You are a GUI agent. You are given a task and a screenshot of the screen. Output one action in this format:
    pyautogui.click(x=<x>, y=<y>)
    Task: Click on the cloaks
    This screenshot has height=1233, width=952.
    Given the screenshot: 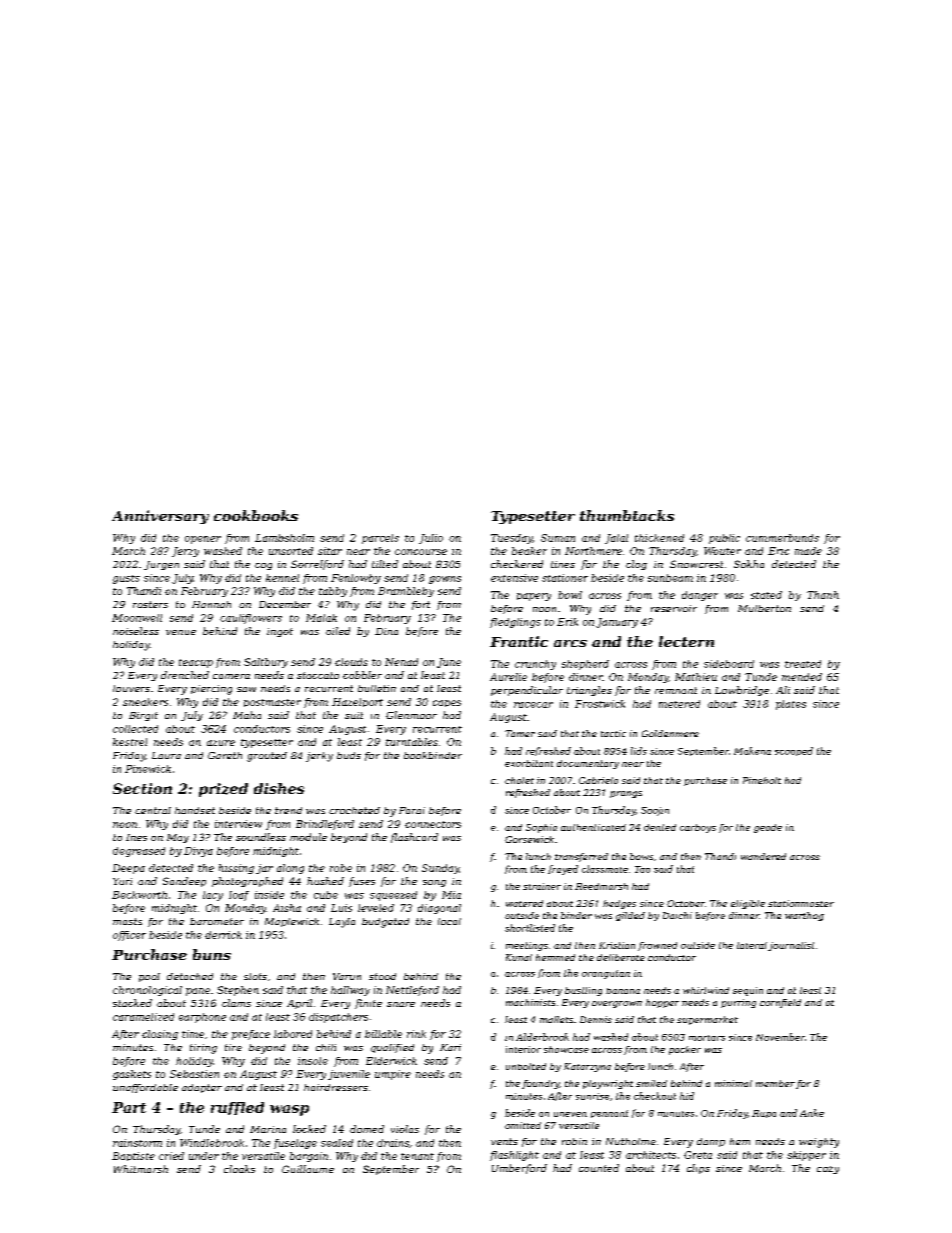 What is the action you would take?
    pyautogui.click(x=239, y=1169)
